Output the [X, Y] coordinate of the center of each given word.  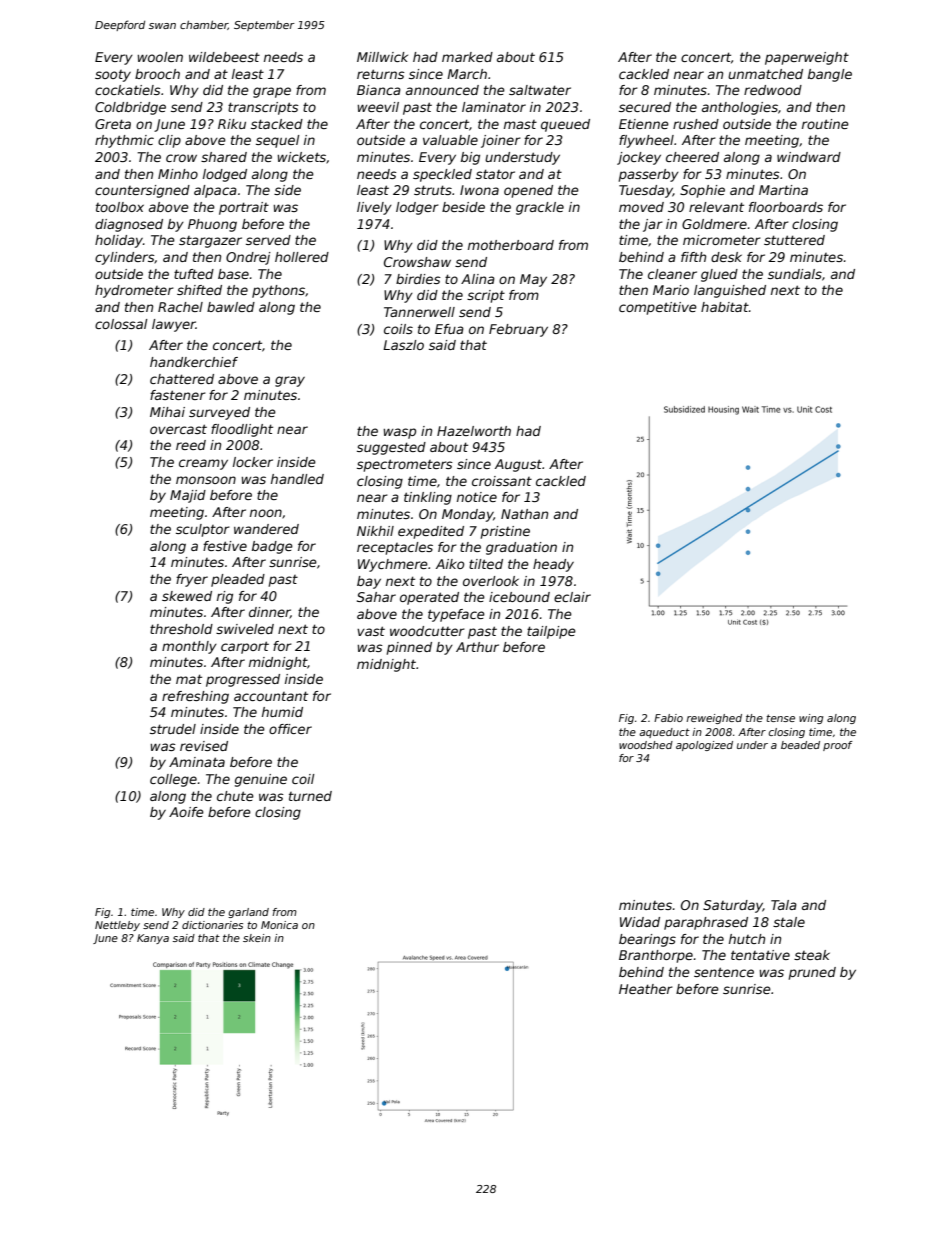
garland [248, 913]
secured [645, 107]
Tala [784, 905]
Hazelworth [474, 431]
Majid [188, 496]
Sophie [702, 191]
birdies [418, 279]
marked [467, 57]
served [268, 240]
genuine [261, 780]
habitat [725, 307]
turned [310, 796]
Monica [279, 925]
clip [169, 141]
